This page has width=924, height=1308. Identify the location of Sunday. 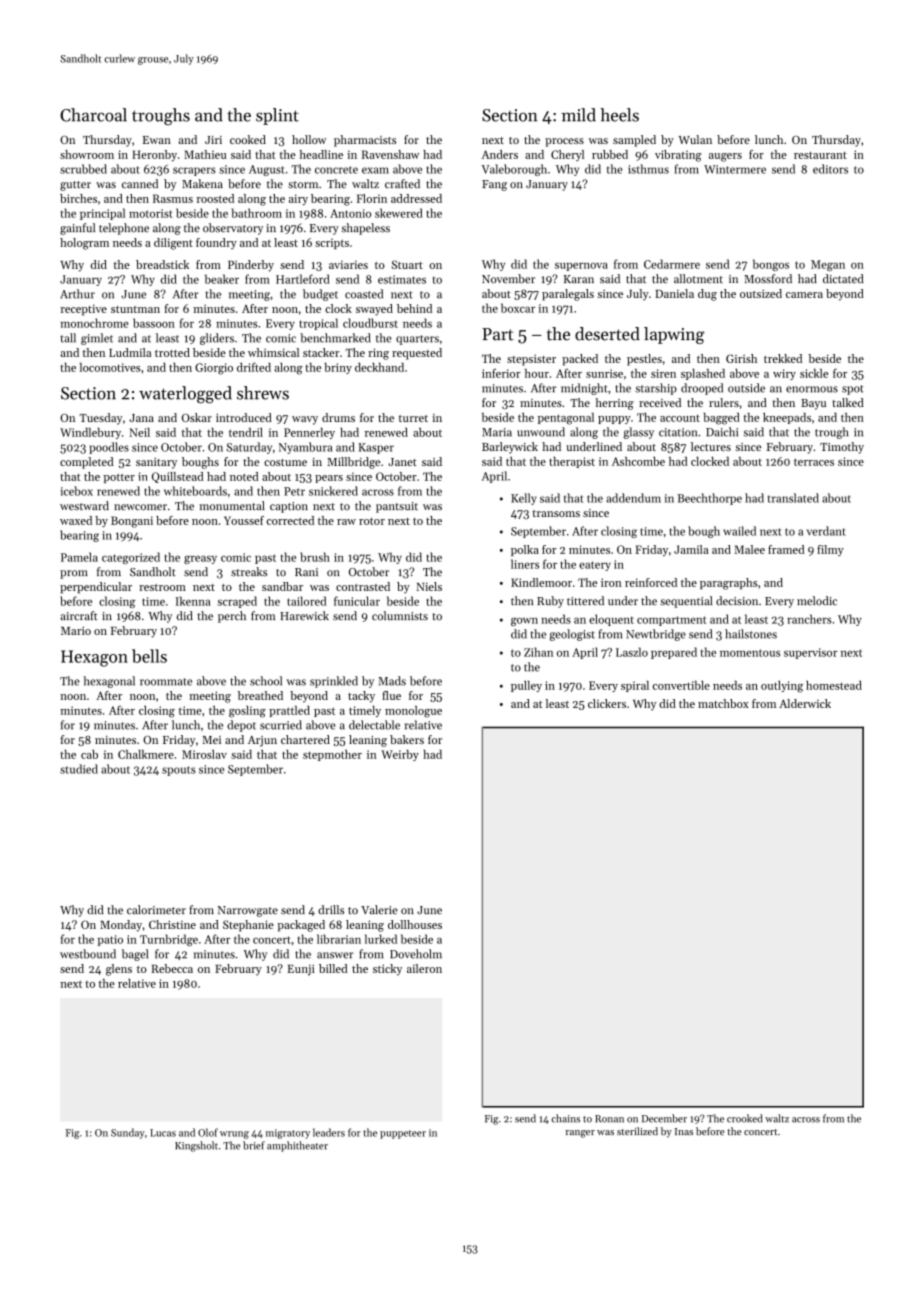
(128, 1133).
